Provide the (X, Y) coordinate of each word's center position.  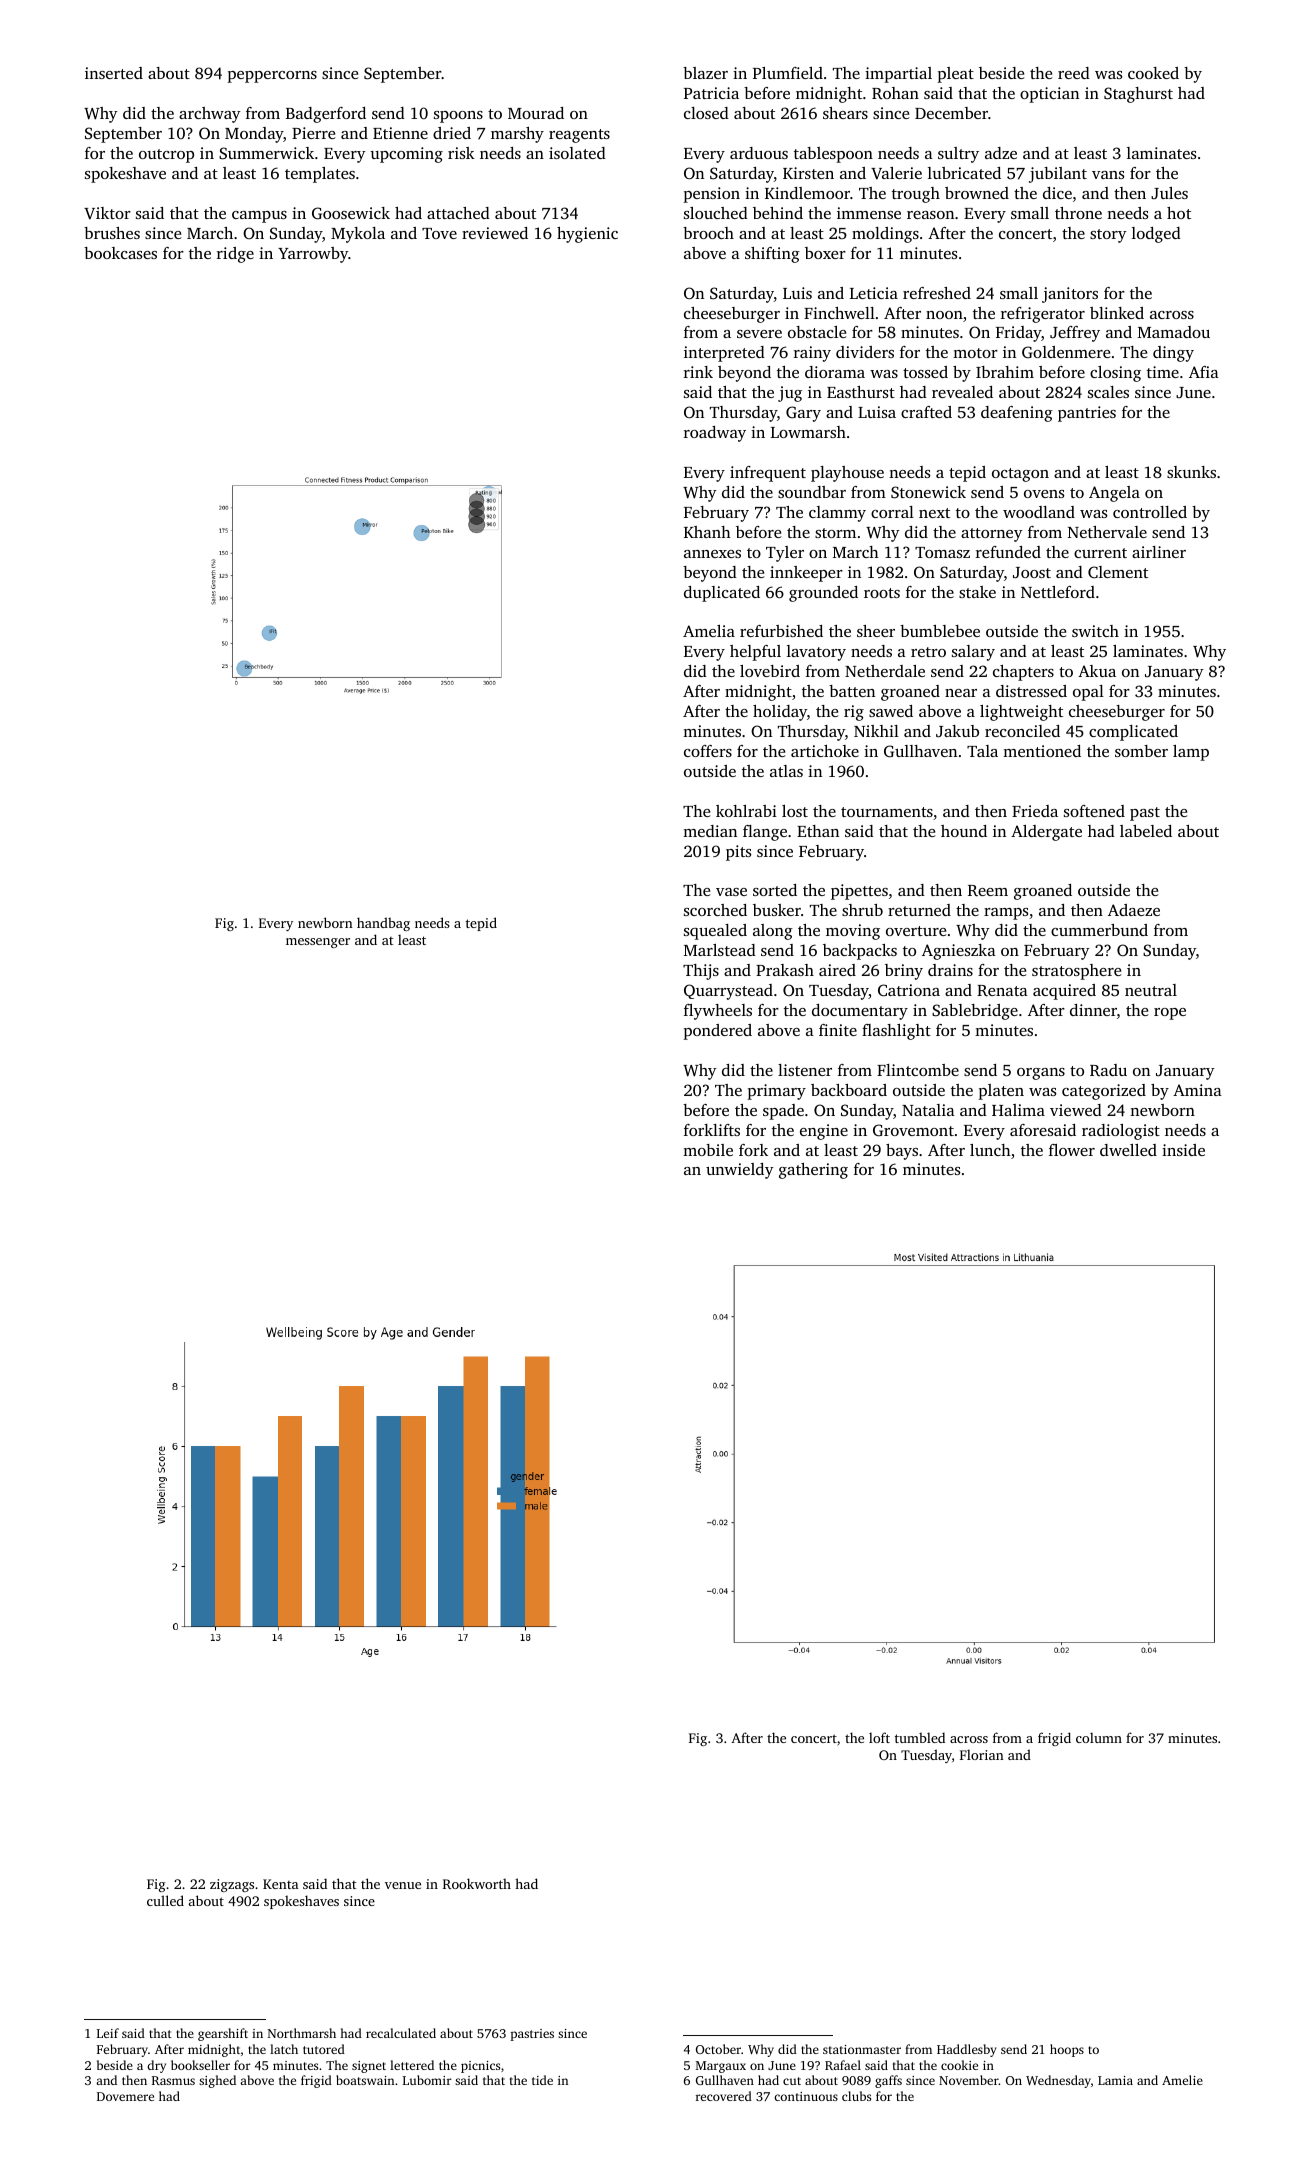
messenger (318, 943)
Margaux (721, 2067)
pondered (717, 1032)
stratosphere (1076, 972)
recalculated (401, 2033)
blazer (705, 73)
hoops (1067, 2050)
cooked (1153, 73)
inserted (114, 73)
